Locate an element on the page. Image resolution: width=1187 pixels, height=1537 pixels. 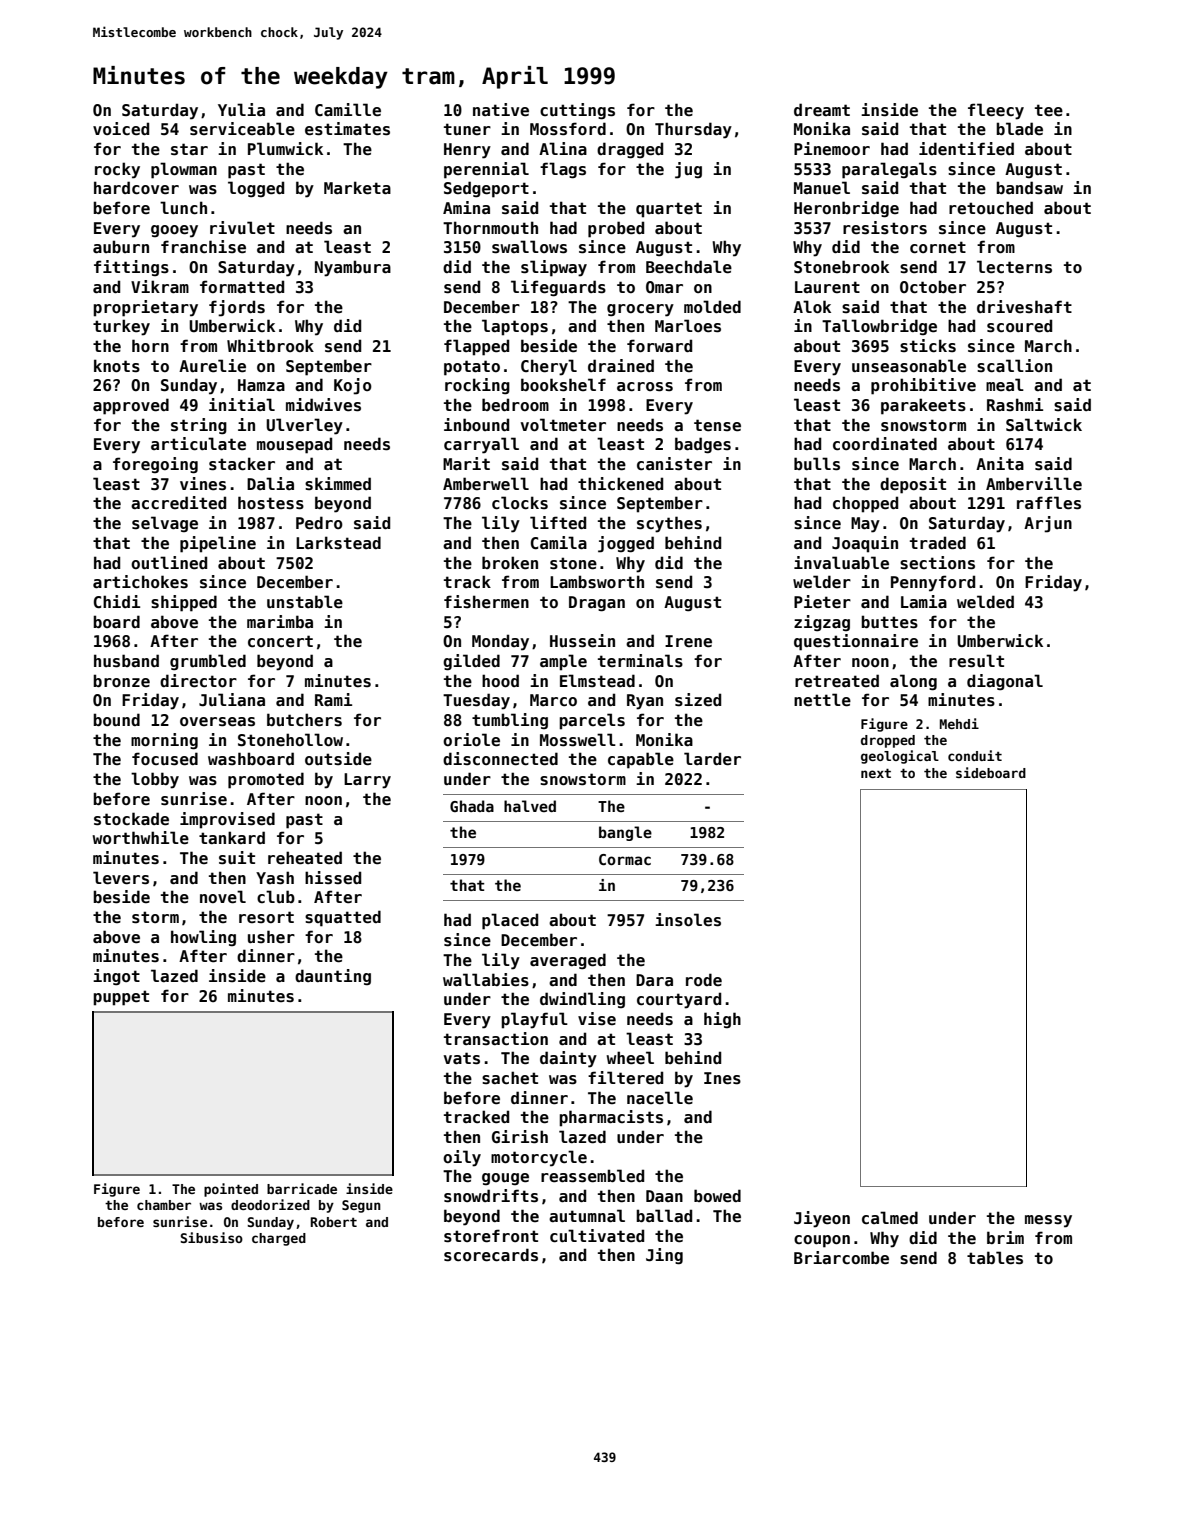
native is located at coordinates (501, 110).
